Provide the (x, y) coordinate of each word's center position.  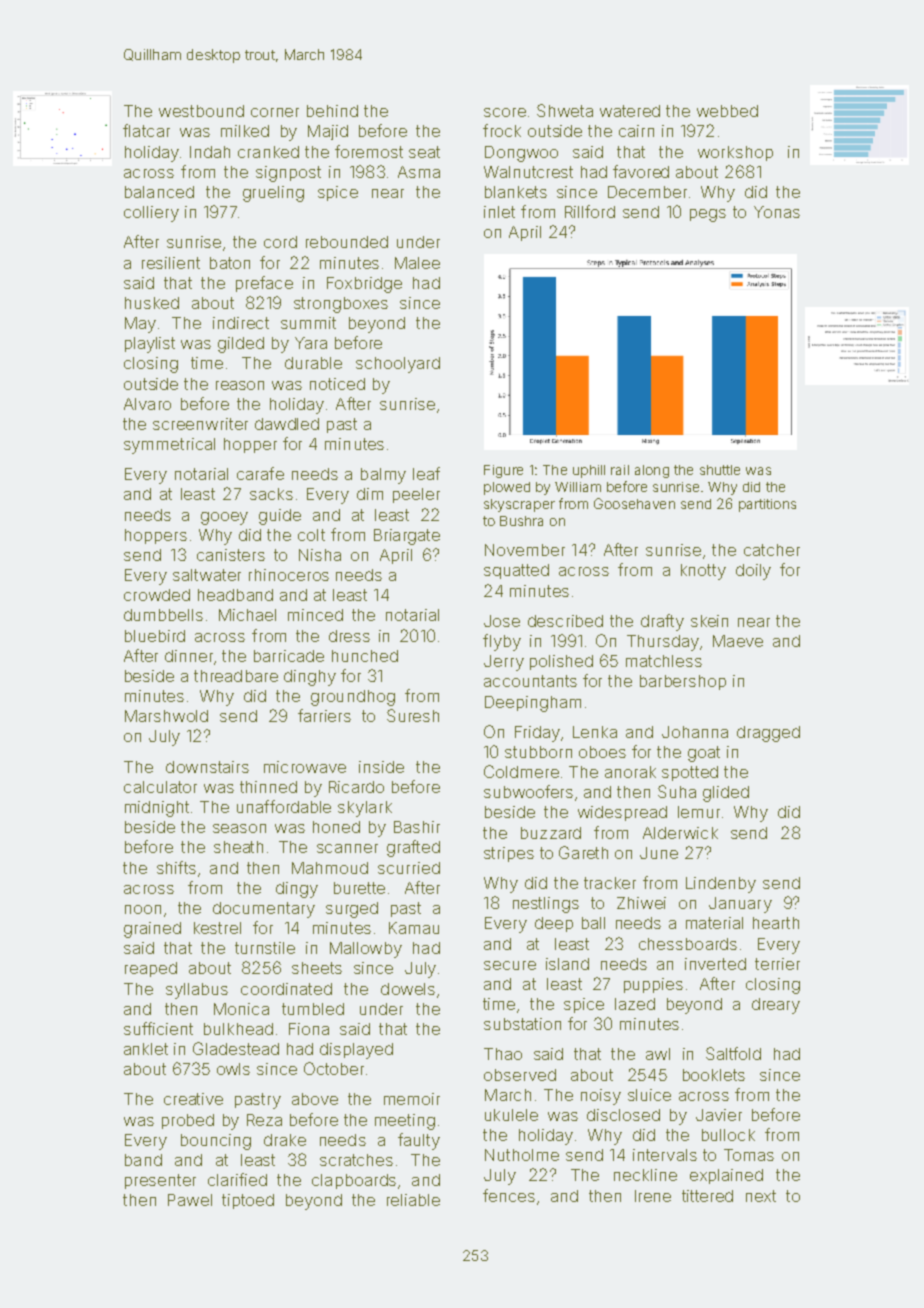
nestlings (546, 905)
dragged (768, 734)
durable (313, 363)
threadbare (236, 676)
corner (275, 112)
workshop (735, 153)
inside (381, 767)
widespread (622, 813)
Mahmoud (330, 868)
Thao (503, 1054)
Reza (264, 1120)
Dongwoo (521, 154)
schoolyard (398, 365)
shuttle (720, 470)
